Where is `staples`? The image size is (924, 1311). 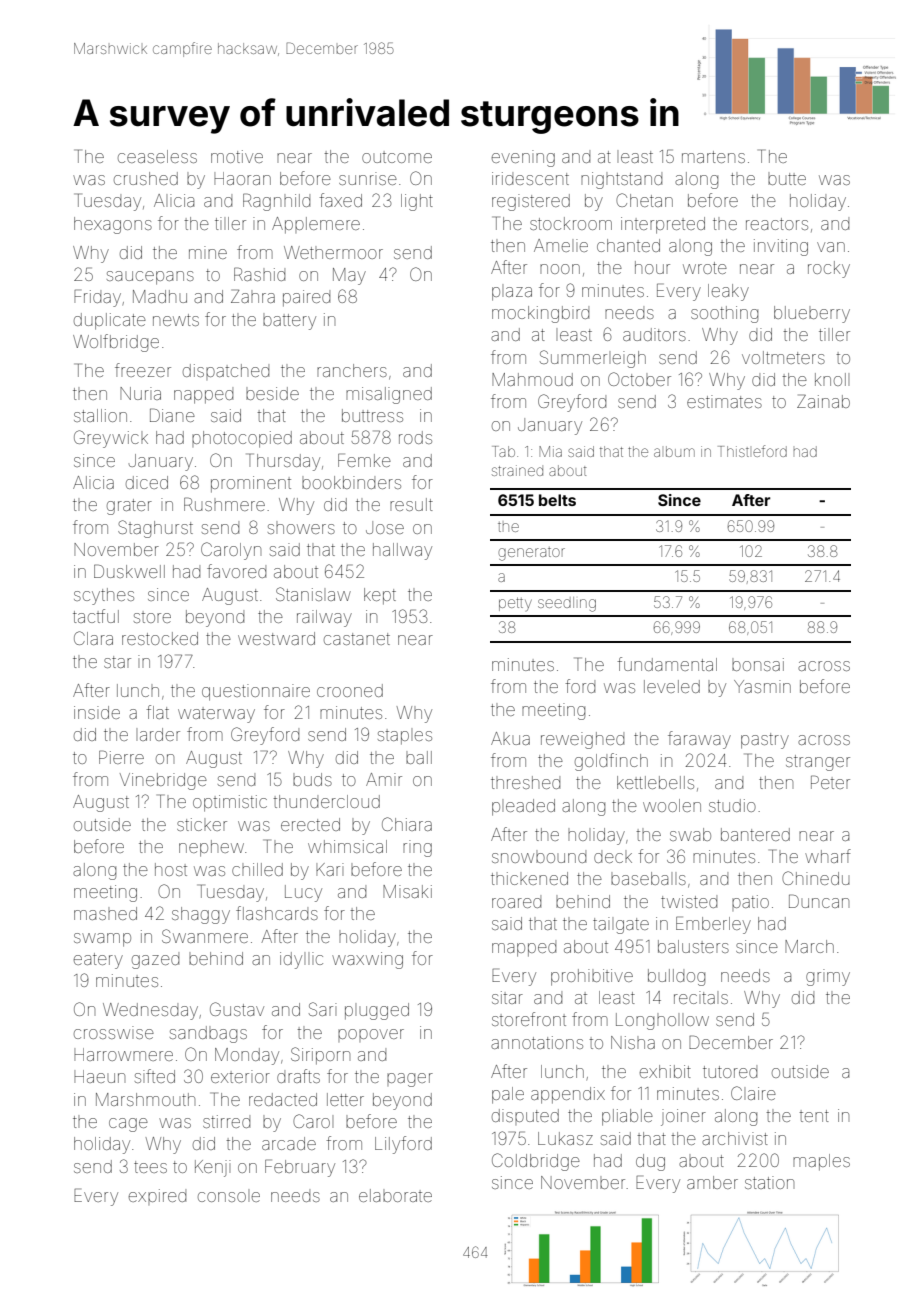 staples is located at coordinates (405, 736).
